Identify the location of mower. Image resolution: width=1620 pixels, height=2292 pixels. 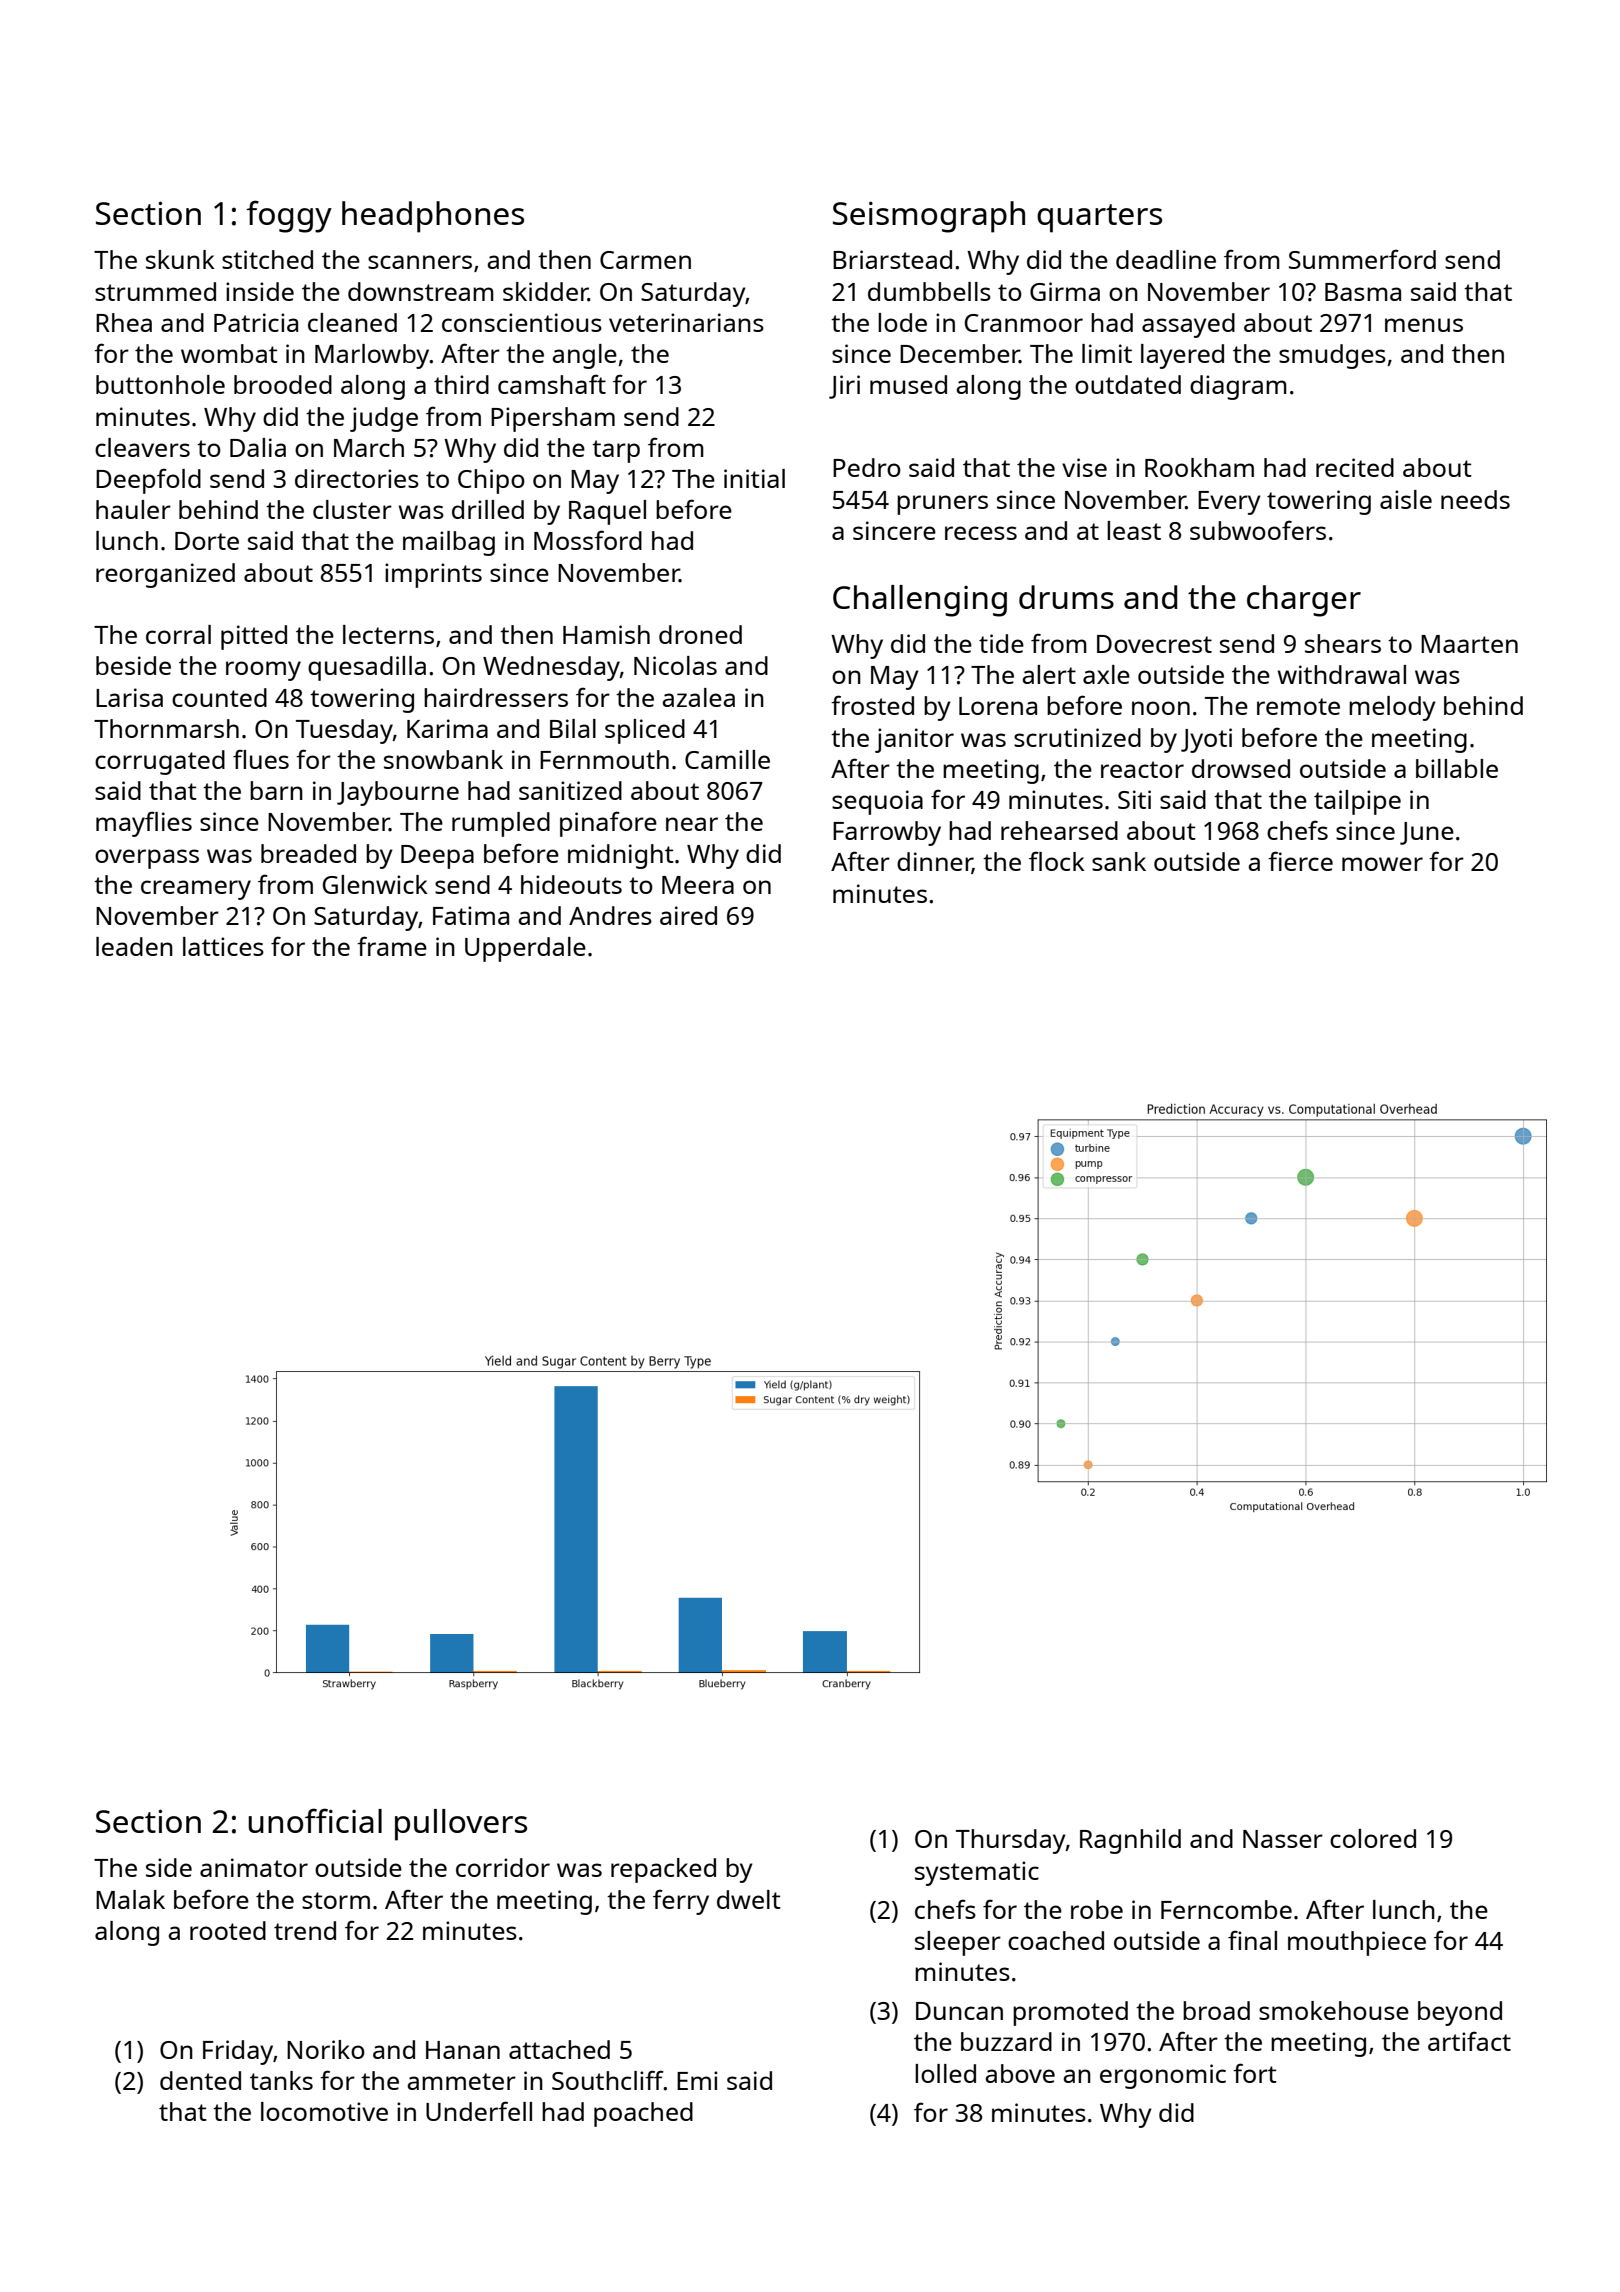
(1382, 864).
